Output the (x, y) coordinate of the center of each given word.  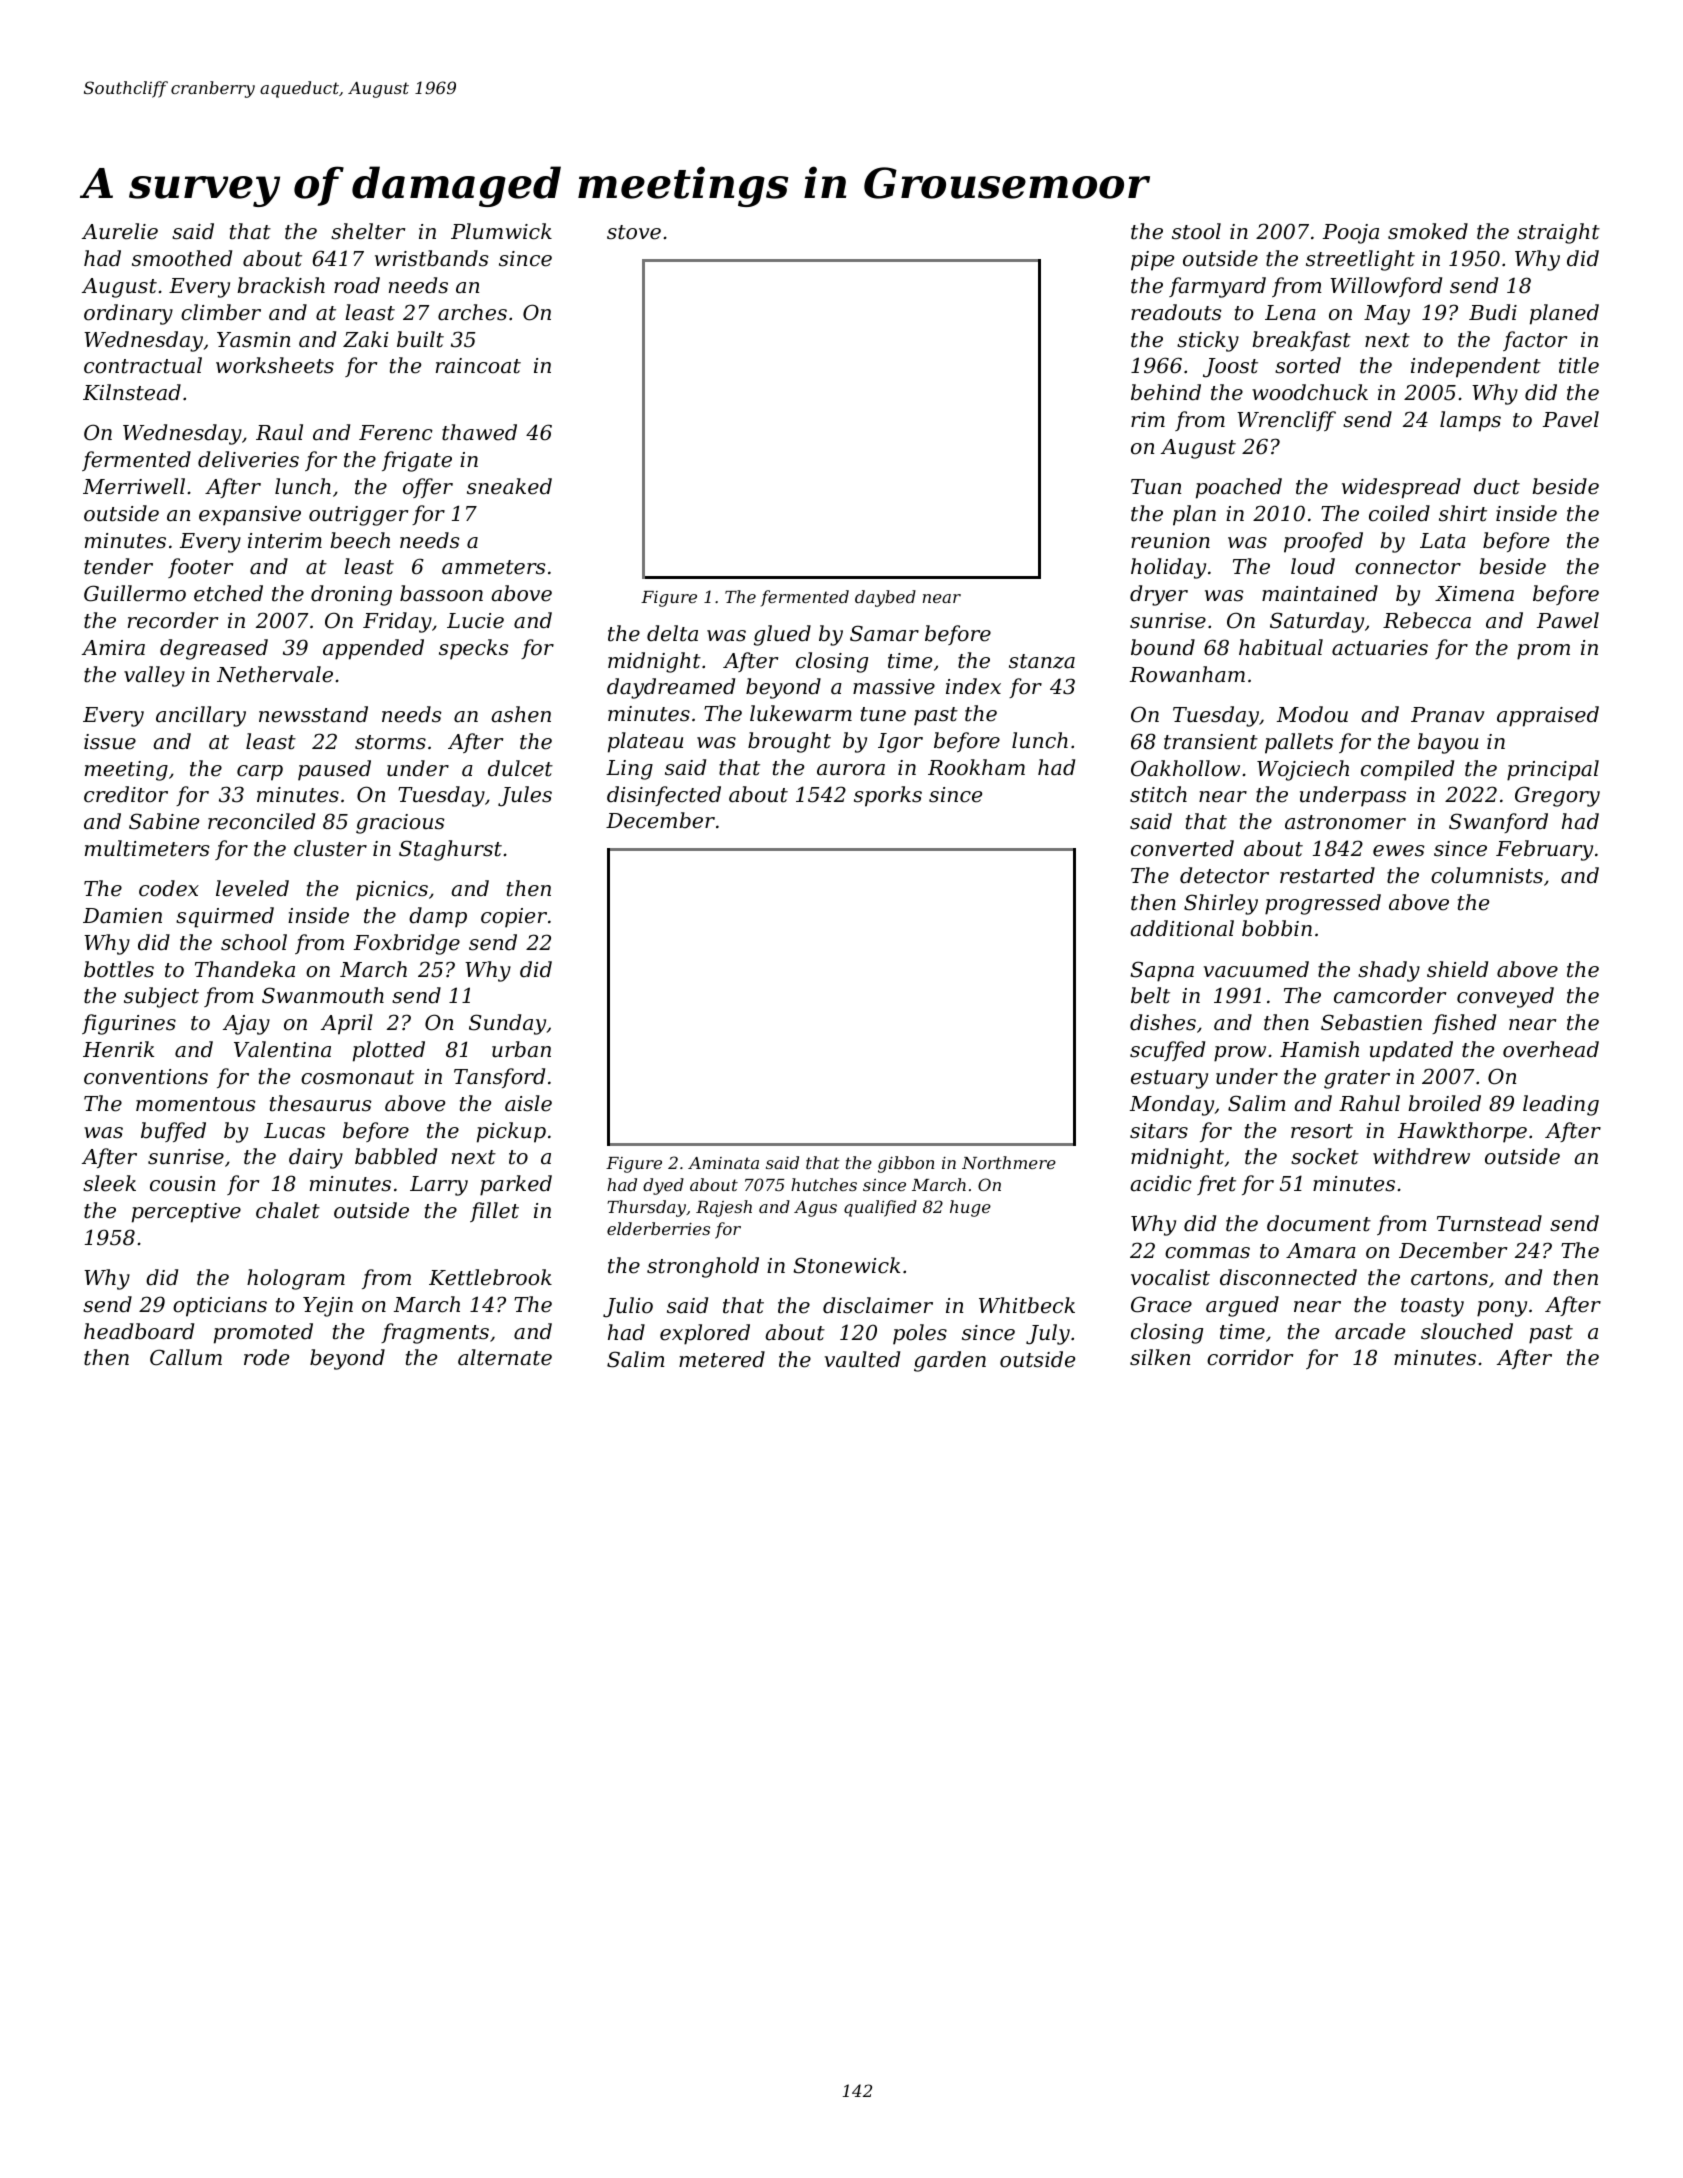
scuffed (1167, 1051)
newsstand (313, 714)
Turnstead (1489, 1223)
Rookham (976, 767)
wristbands (432, 258)
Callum (186, 1357)
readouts (1176, 312)
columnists (1487, 875)
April (347, 1024)
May (1387, 315)
